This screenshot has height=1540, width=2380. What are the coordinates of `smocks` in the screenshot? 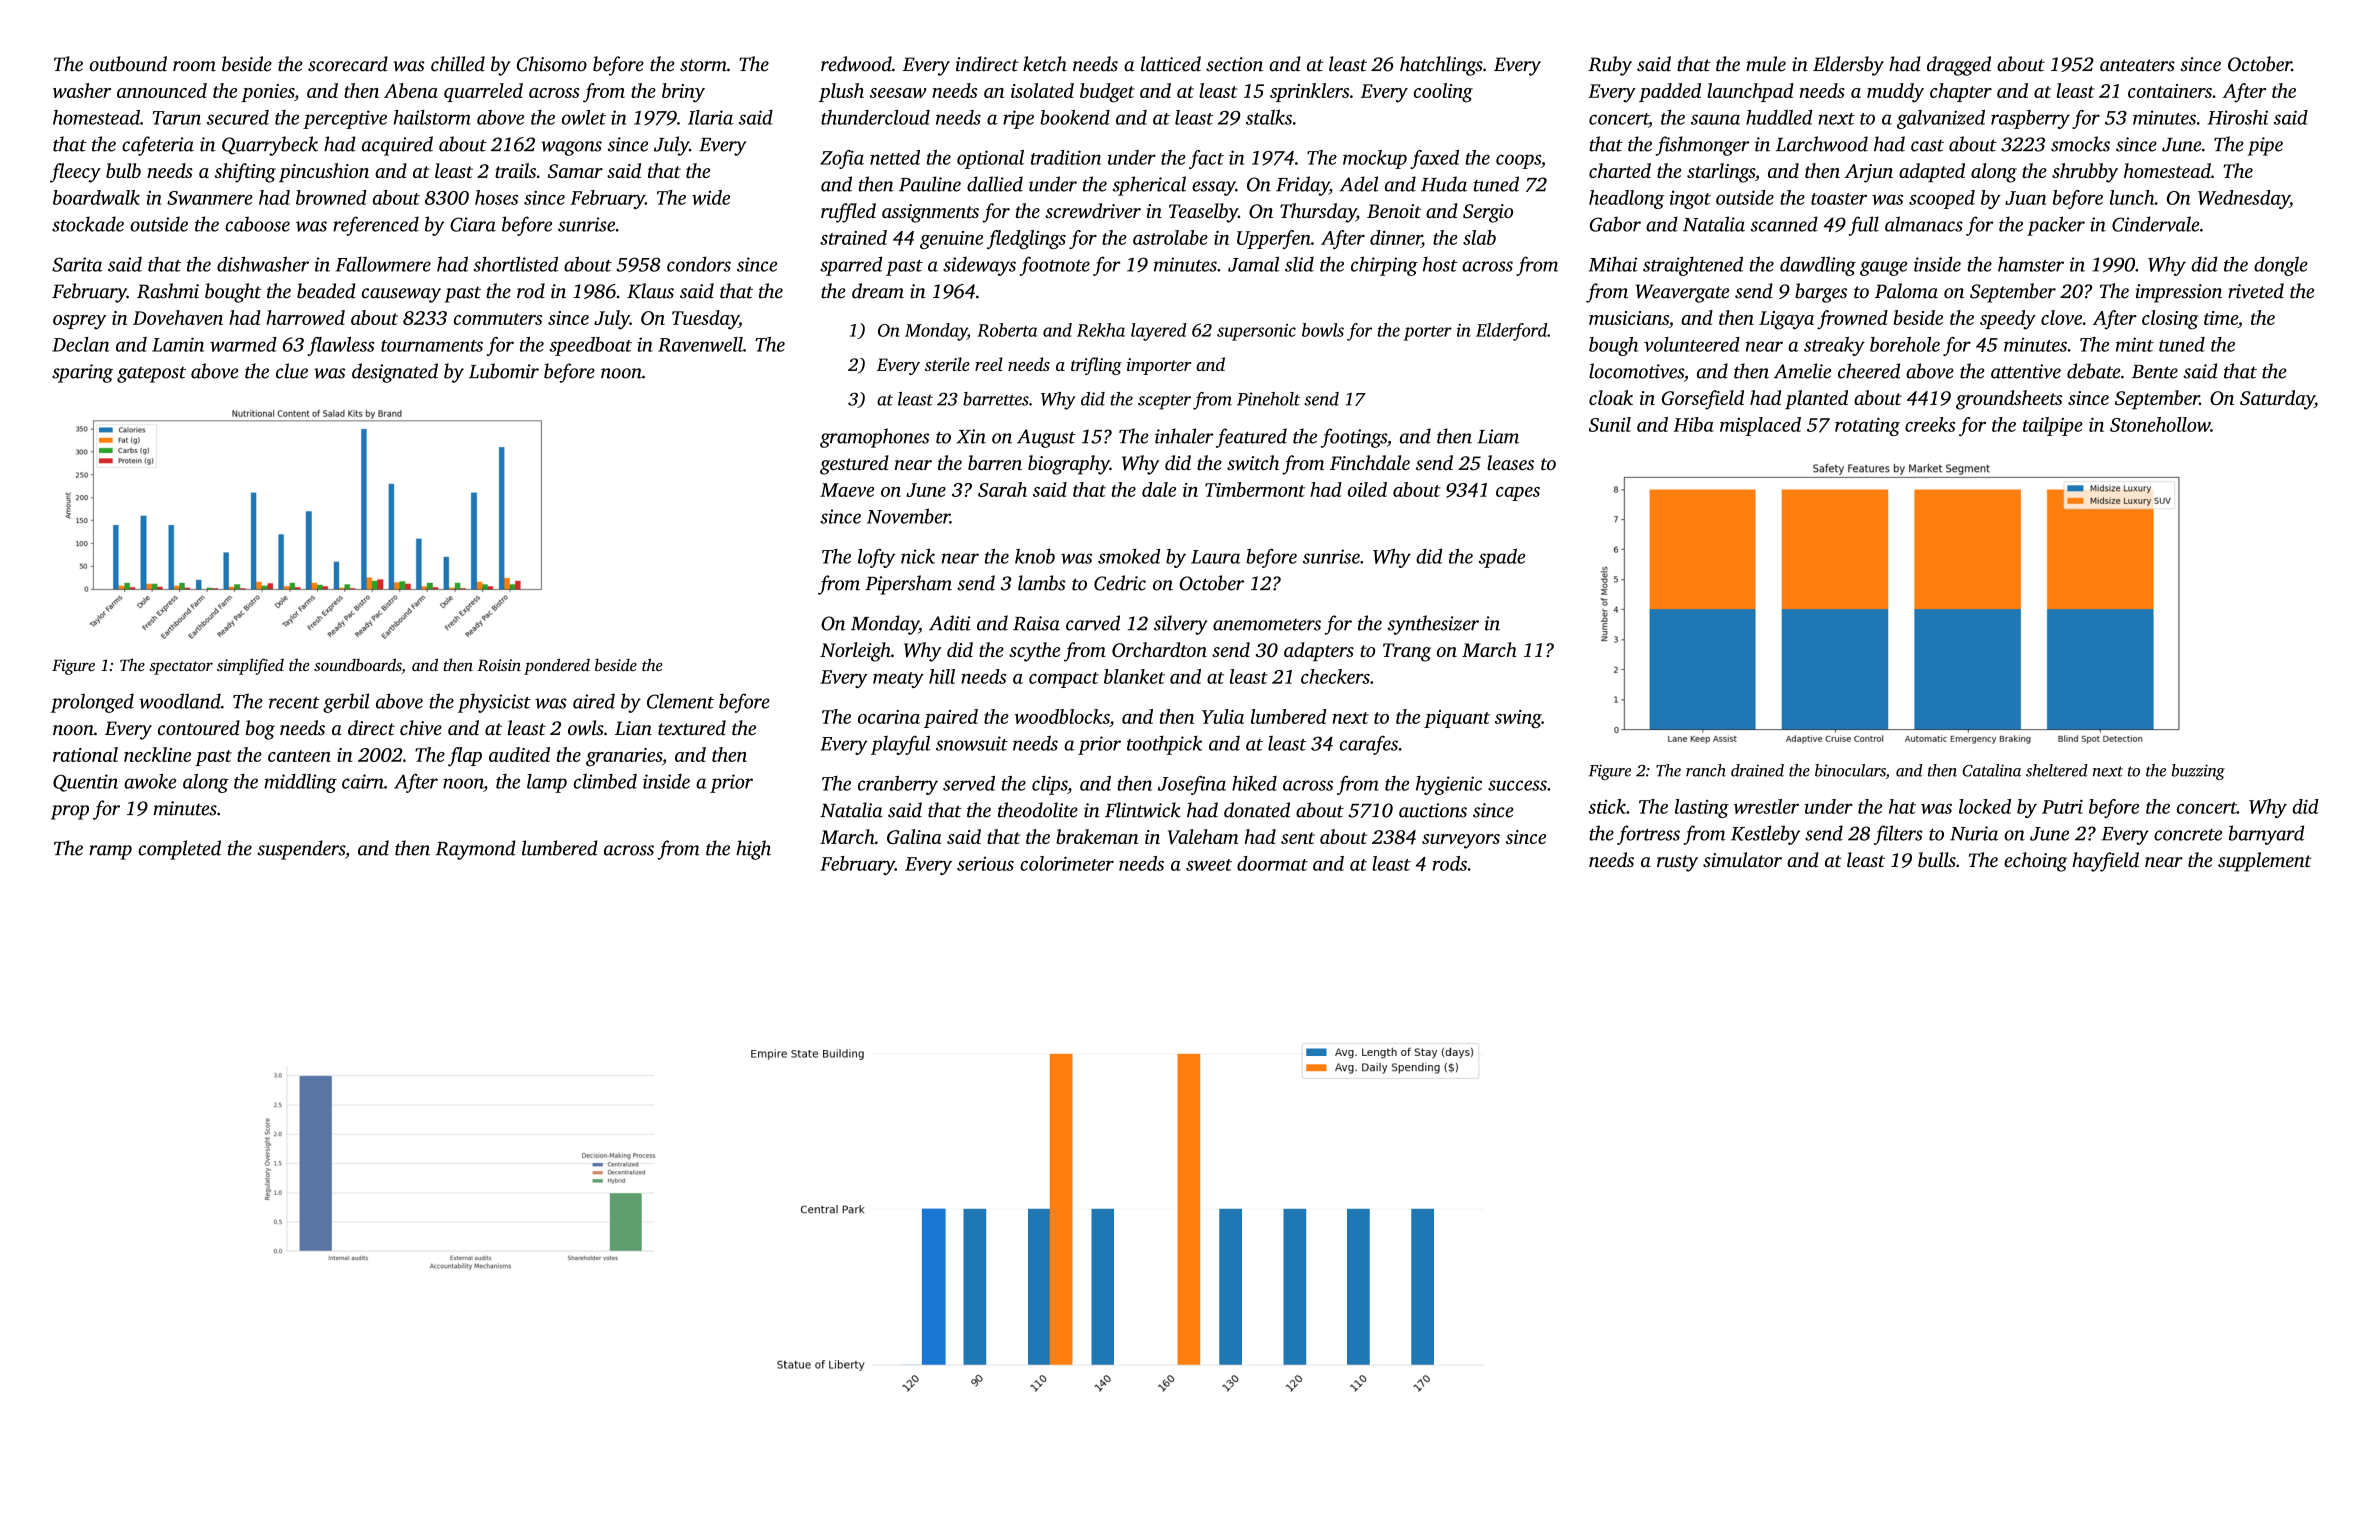 It's located at (2080, 144).
